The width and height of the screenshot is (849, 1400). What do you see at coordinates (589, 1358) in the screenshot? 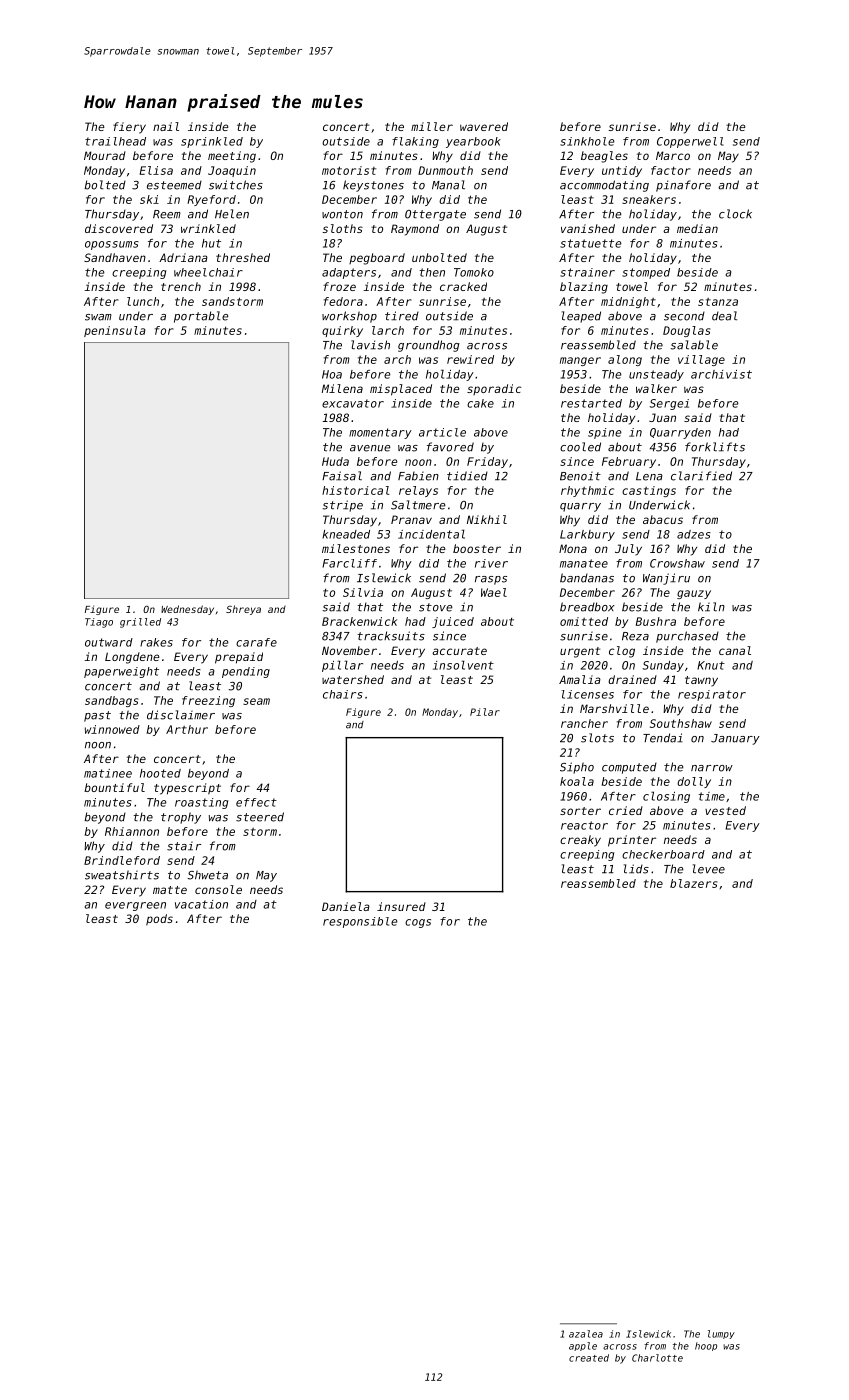
I see `created` at bounding box center [589, 1358].
